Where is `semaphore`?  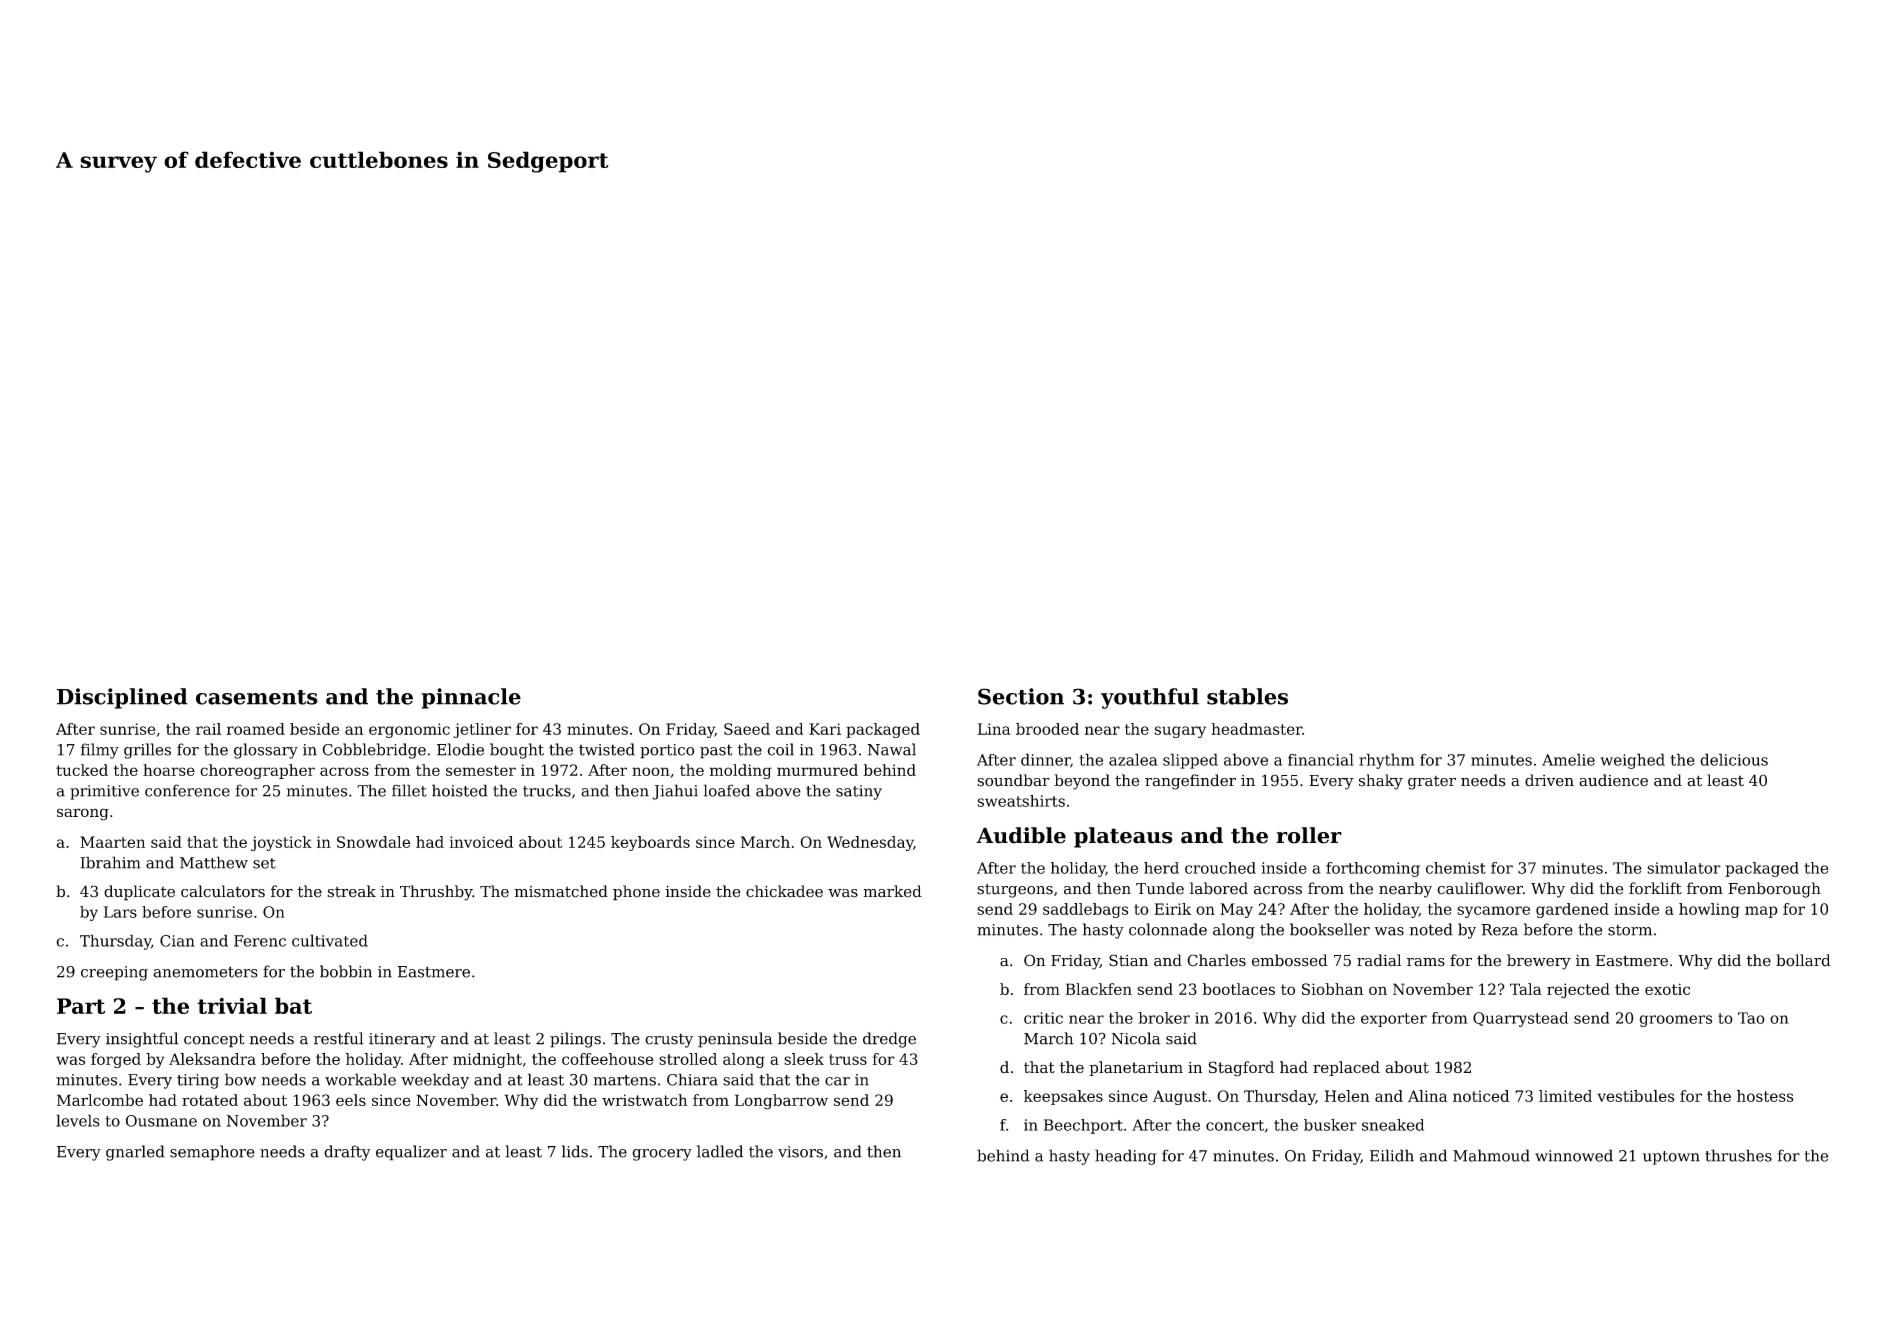
semaphore is located at coordinates (212, 1153).
